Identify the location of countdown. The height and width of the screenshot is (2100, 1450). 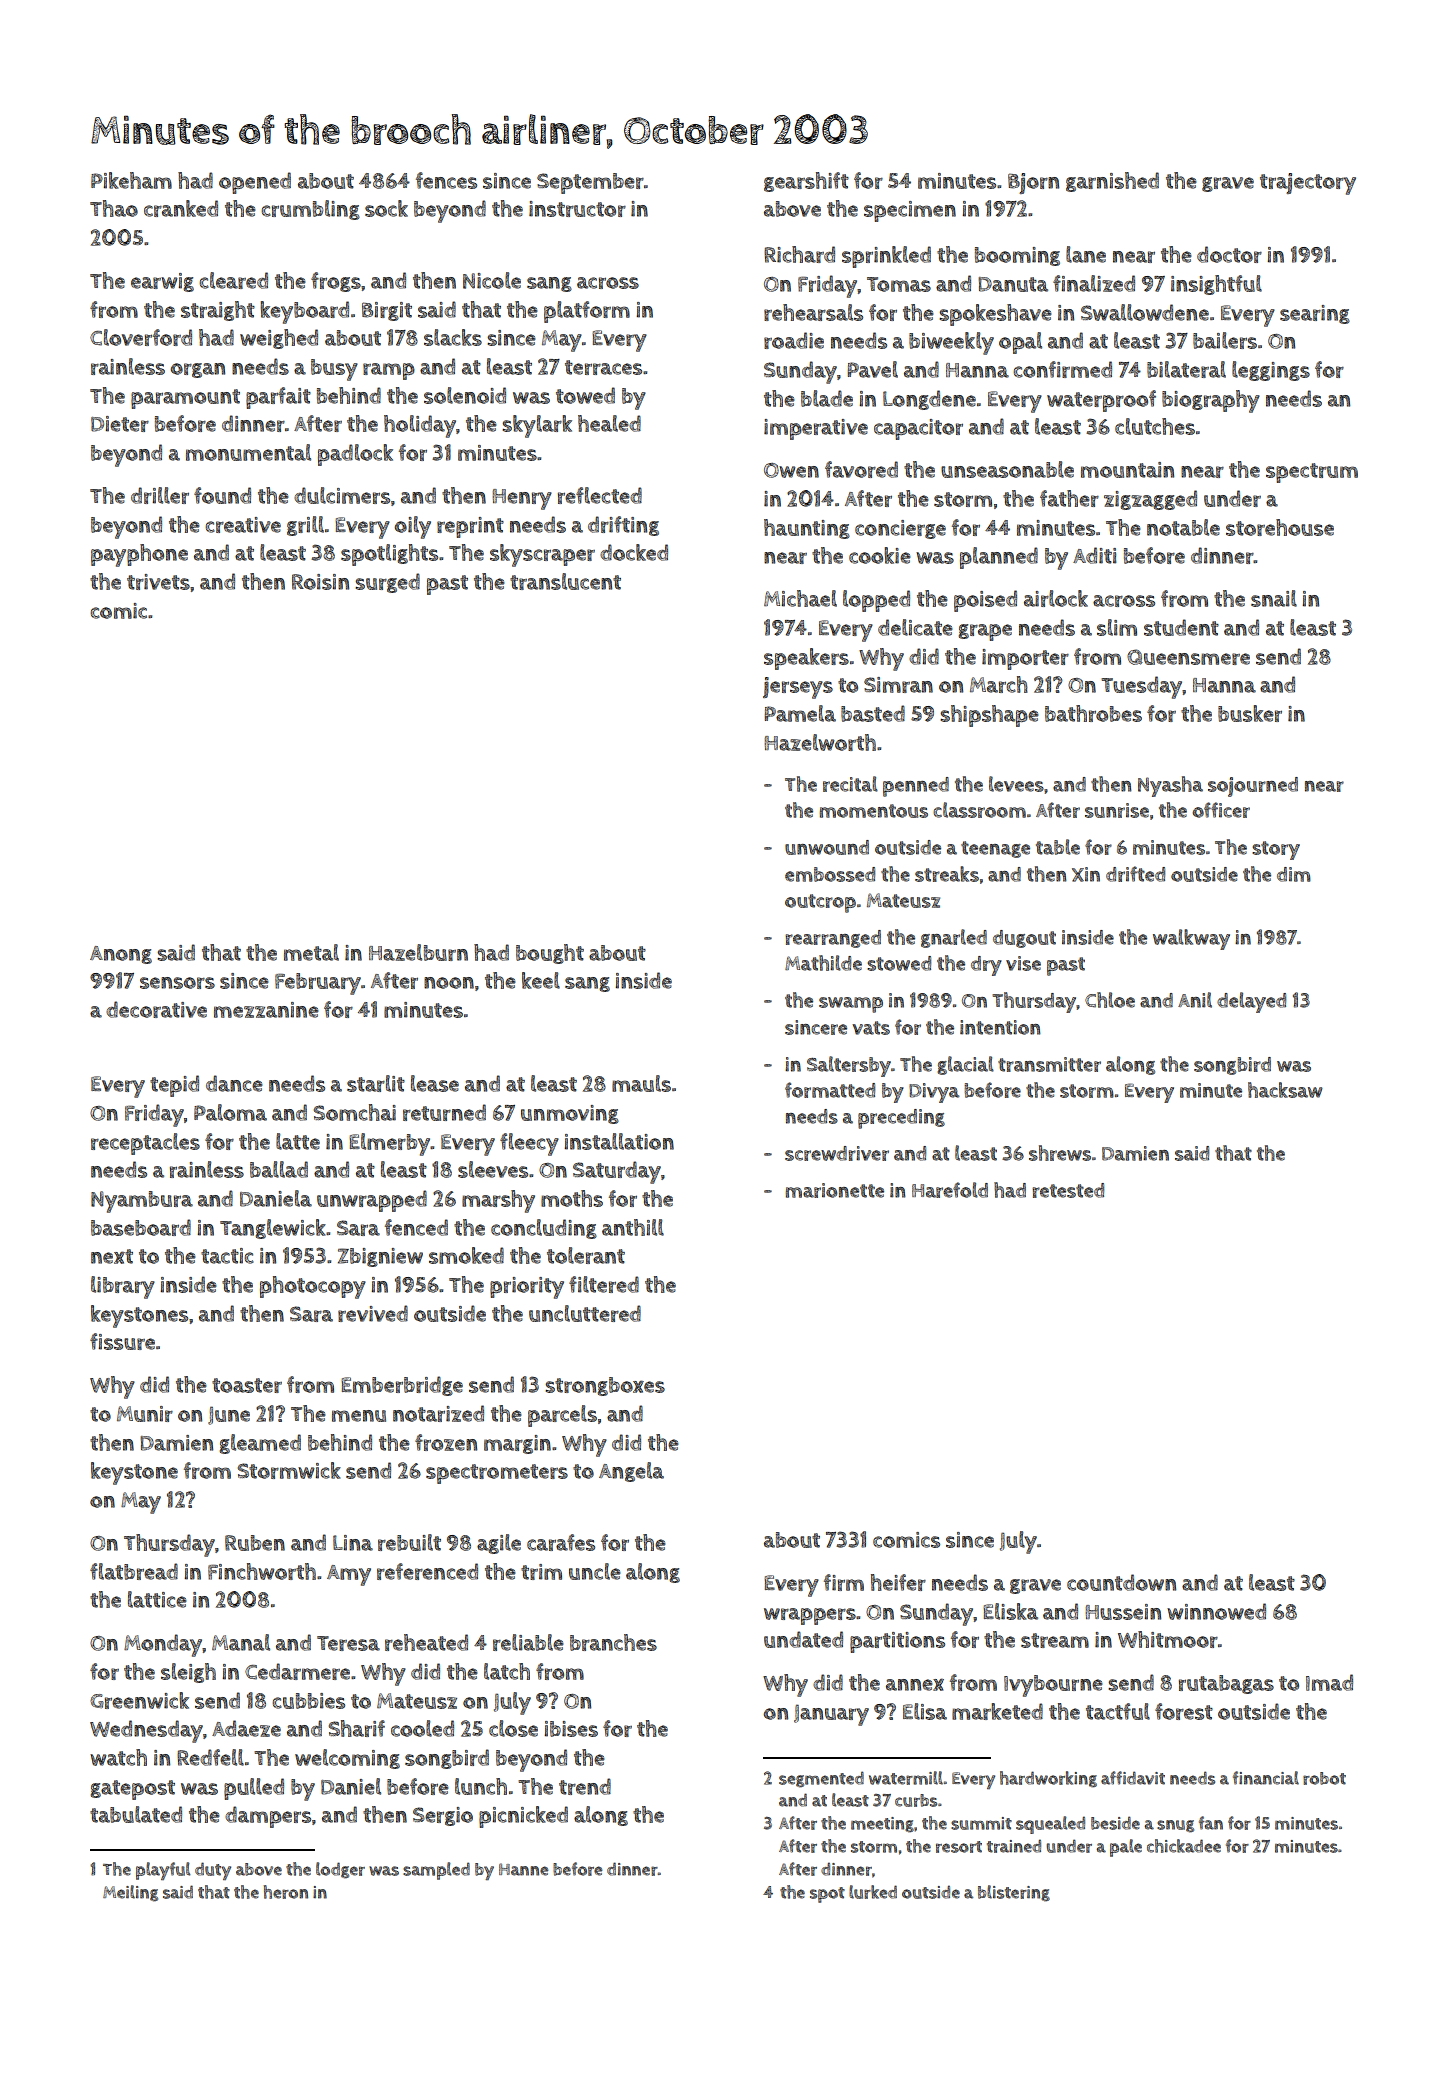
(1121, 1582).
